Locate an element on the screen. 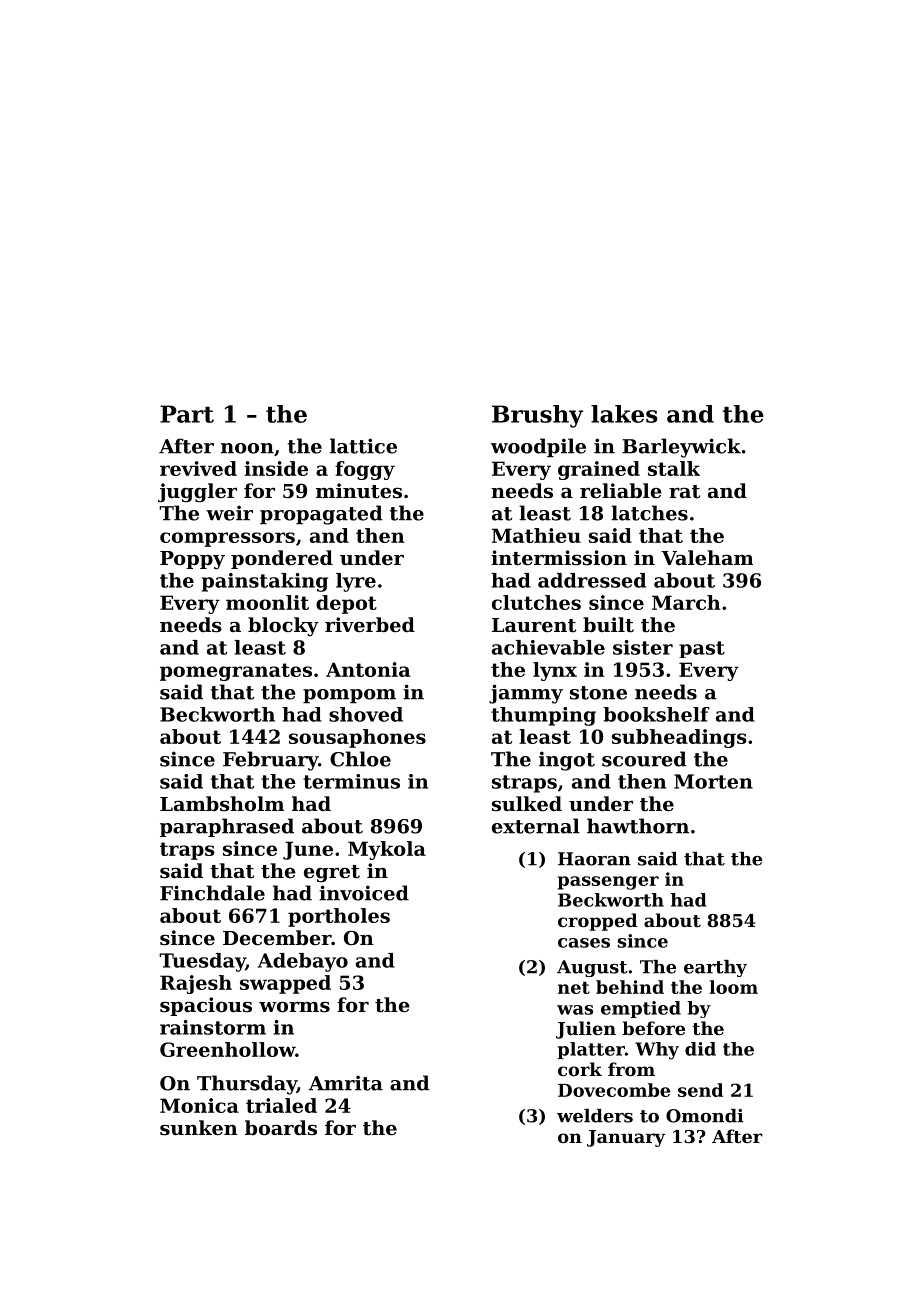  lakes is located at coordinates (624, 414).
